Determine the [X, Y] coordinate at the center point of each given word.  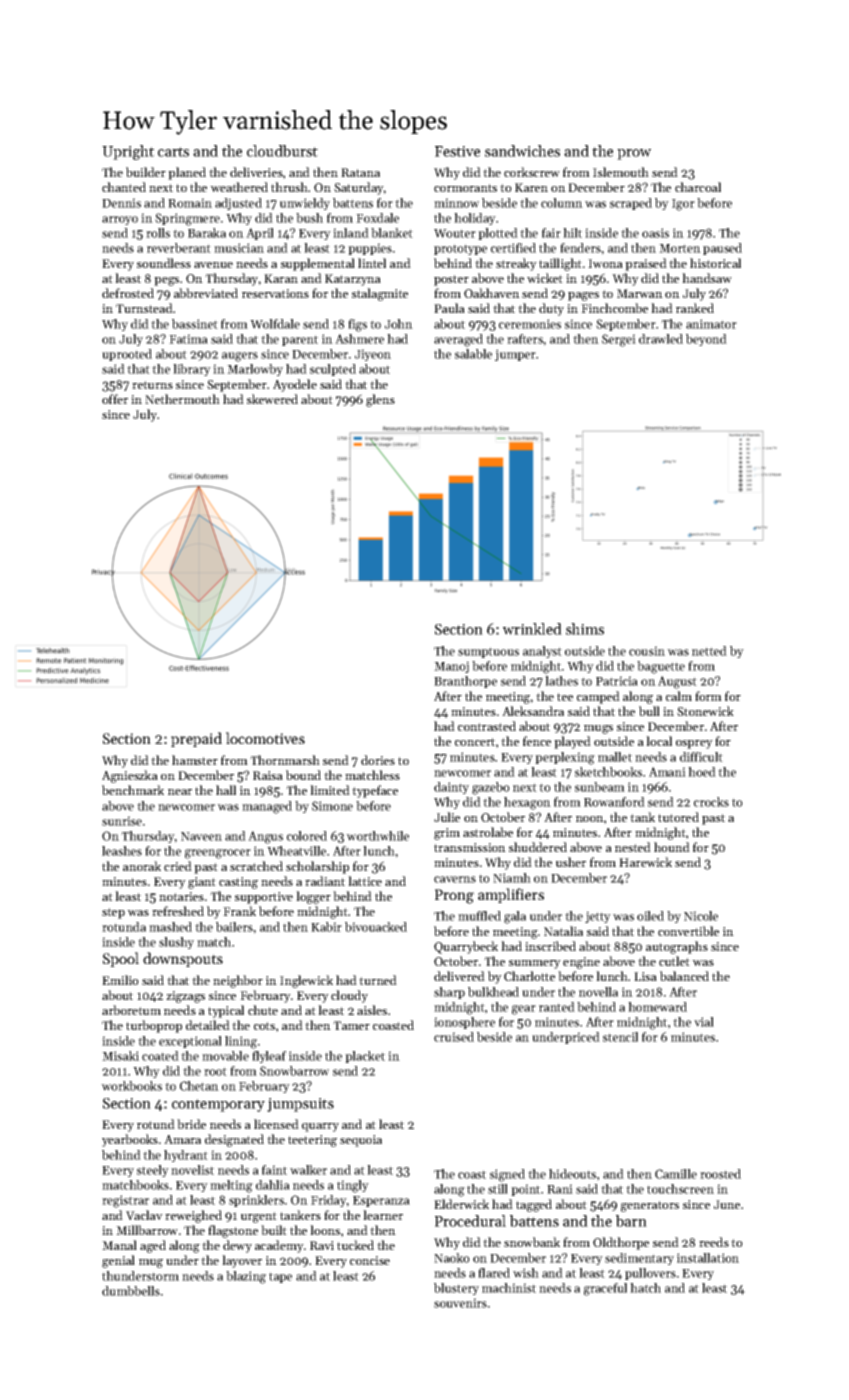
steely [153, 1171]
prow [634, 154]
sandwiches [522, 151]
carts [173, 152]
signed [507, 1175]
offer [115, 399]
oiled [650, 916]
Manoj [451, 667]
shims [585, 629]
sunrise [122, 821]
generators [650, 1206]
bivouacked [376, 927]
